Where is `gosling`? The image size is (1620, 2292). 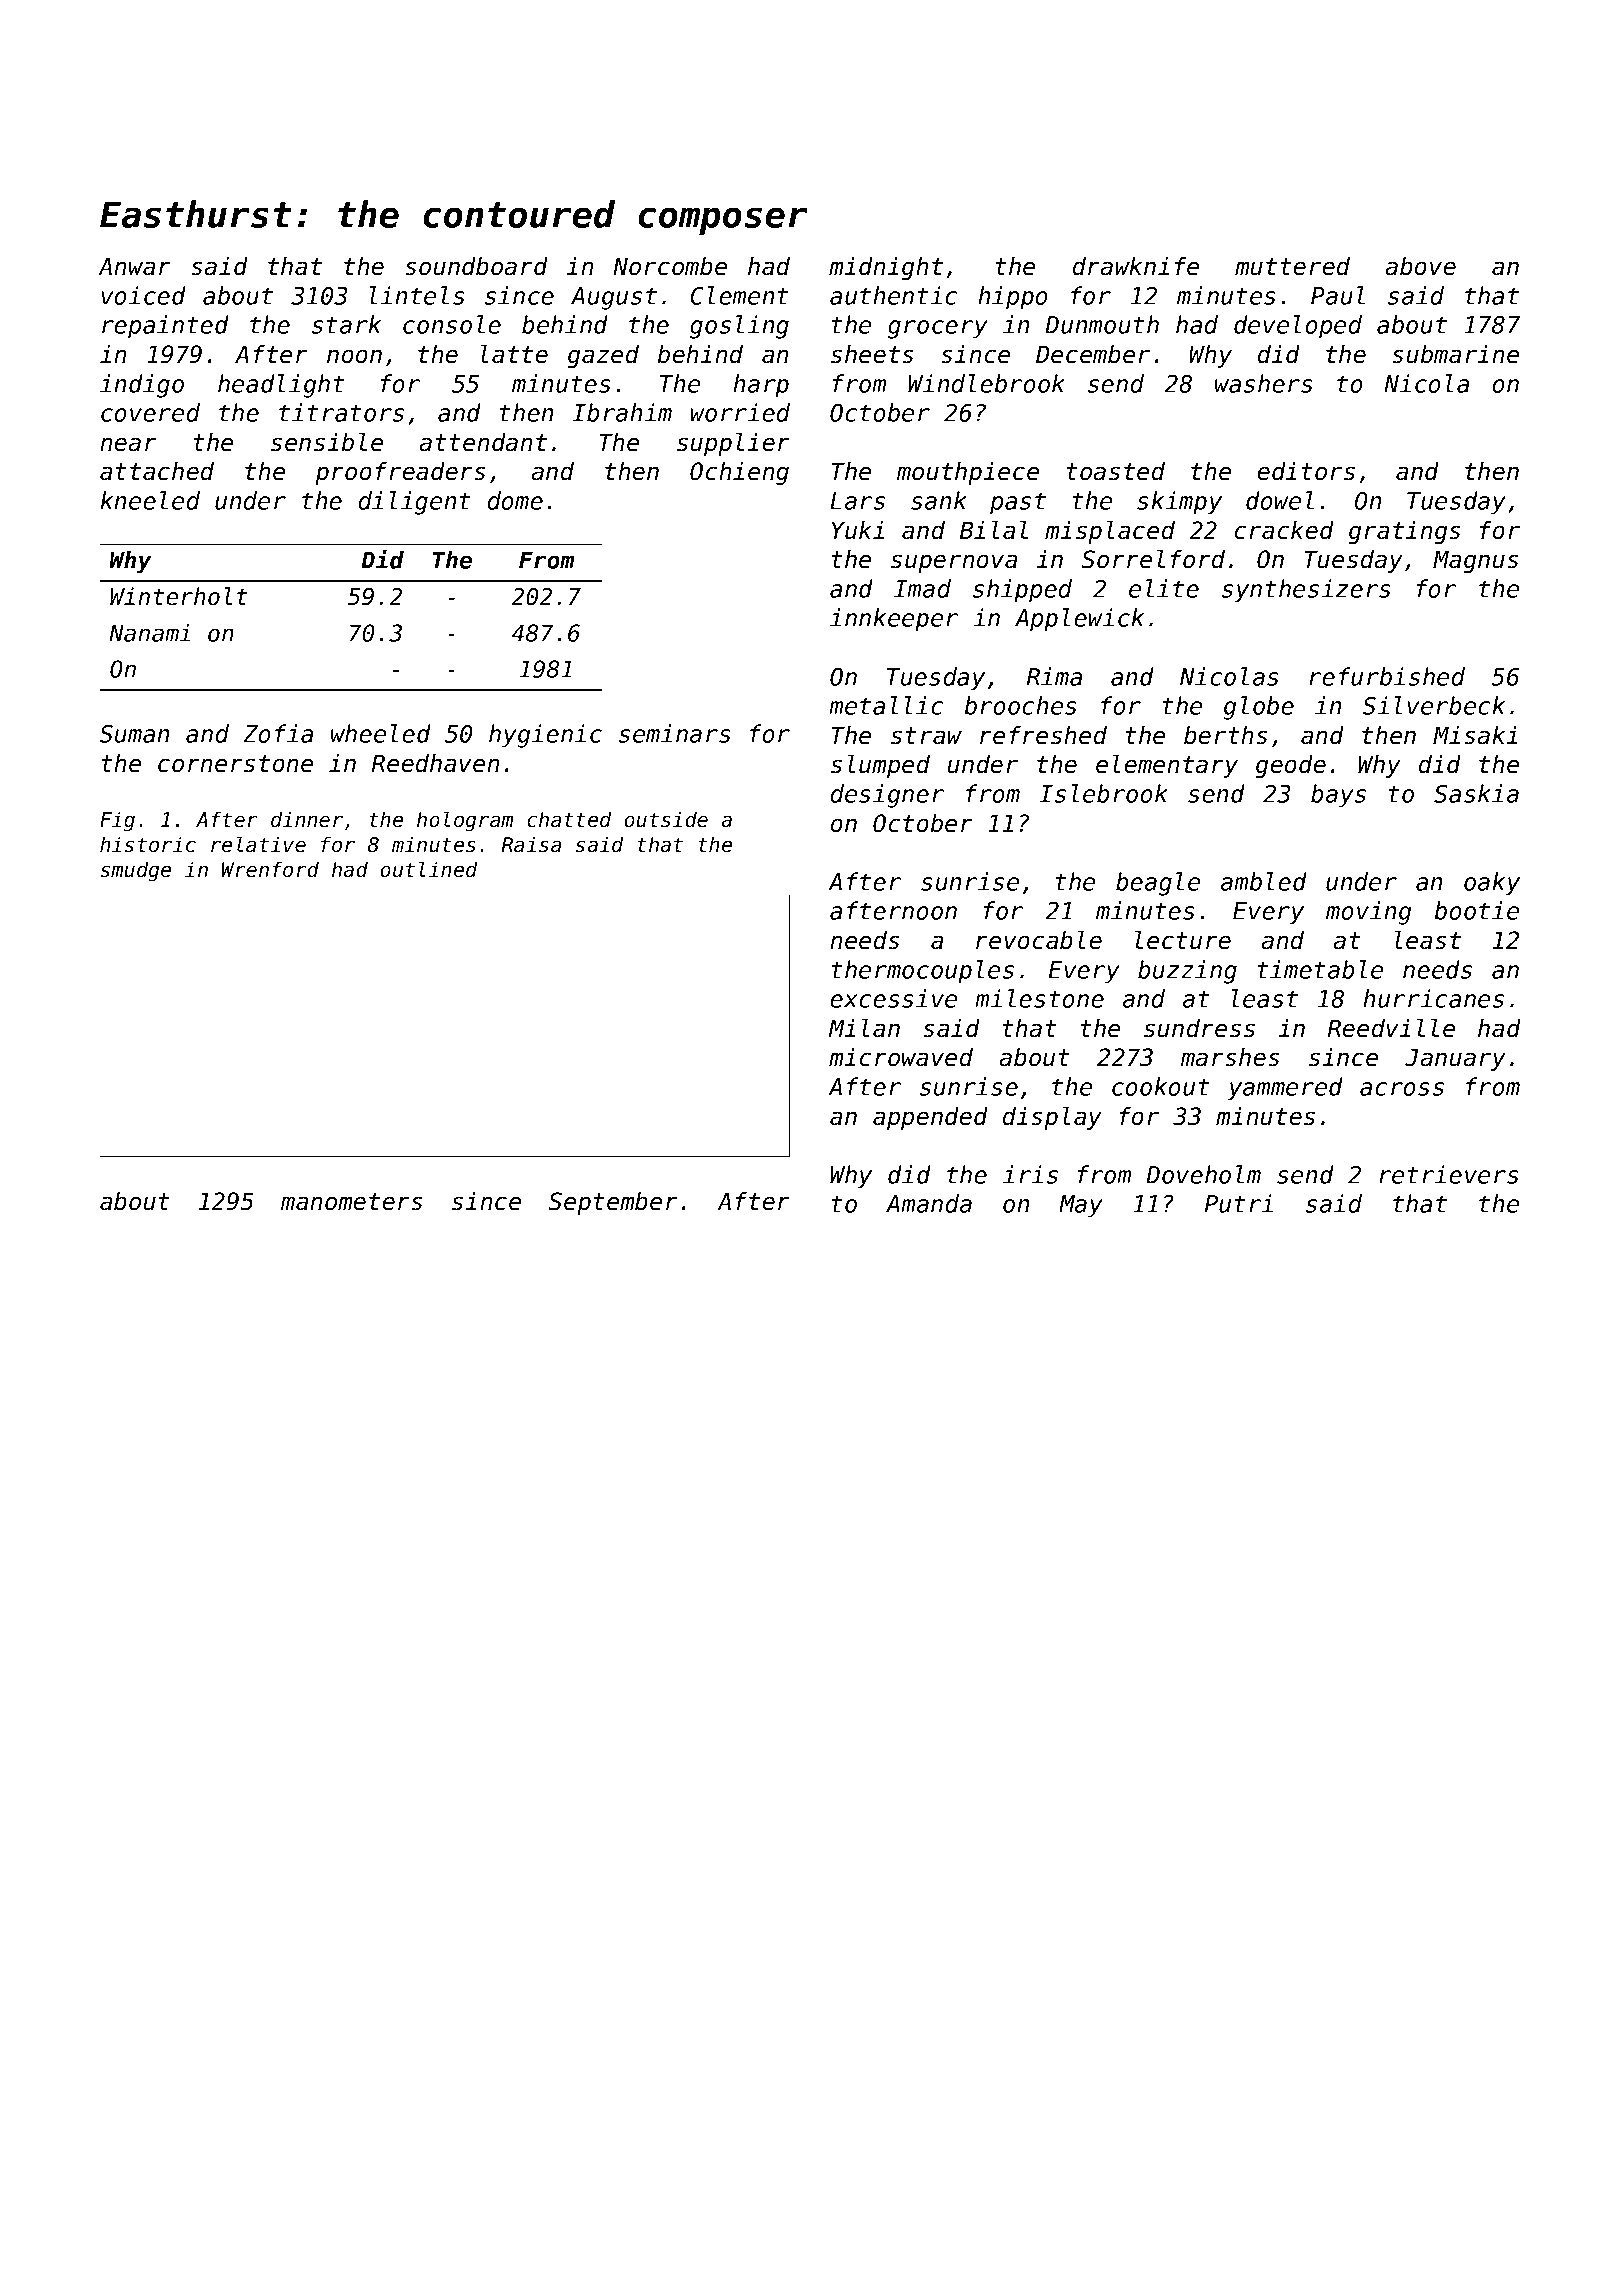
gosling is located at coordinates (739, 327).
